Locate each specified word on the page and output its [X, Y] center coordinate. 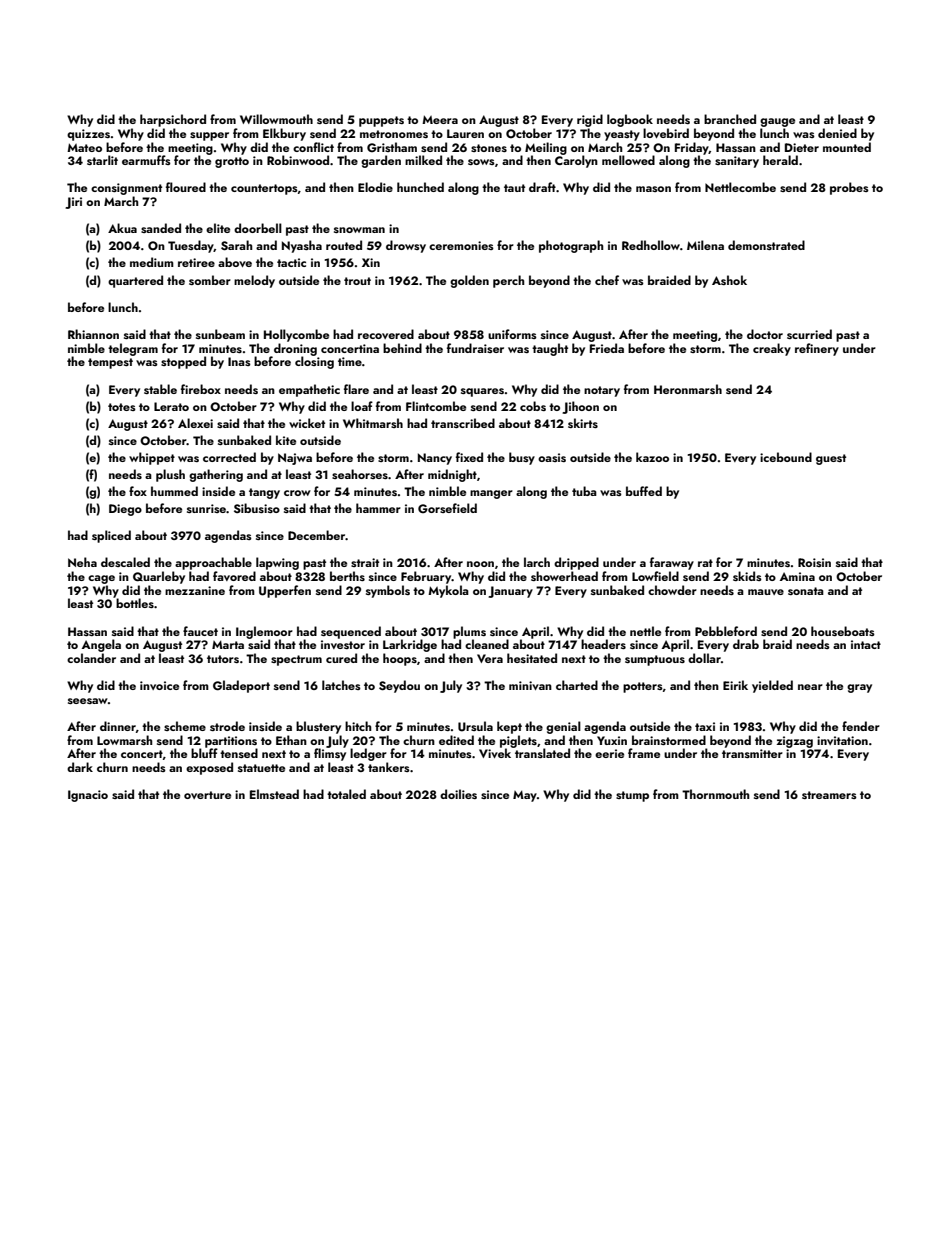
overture [207, 795]
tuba [584, 491]
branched [730, 119]
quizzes [88, 135]
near [810, 687]
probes [849, 188]
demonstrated [766, 245]
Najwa [295, 459]
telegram [133, 349]
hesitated [532, 658]
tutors [223, 659]
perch [508, 281]
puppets [381, 121]
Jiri [73, 203]
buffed [644, 491]
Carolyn [576, 161]
